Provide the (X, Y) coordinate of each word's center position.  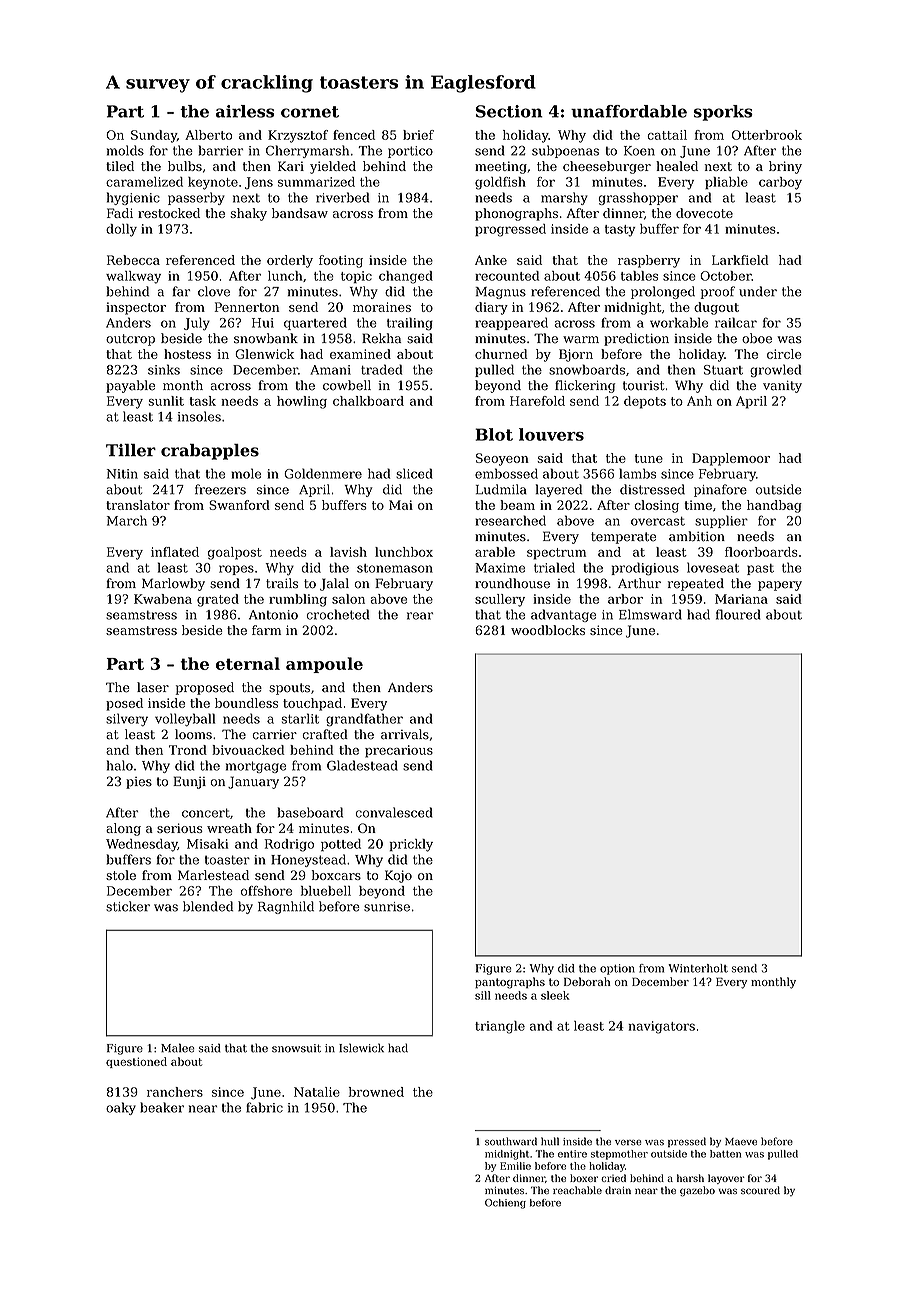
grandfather (364, 720)
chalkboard (368, 401)
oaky (121, 1108)
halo (120, 765)
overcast (658, 521)
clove (214, 291)
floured (738, 614)
